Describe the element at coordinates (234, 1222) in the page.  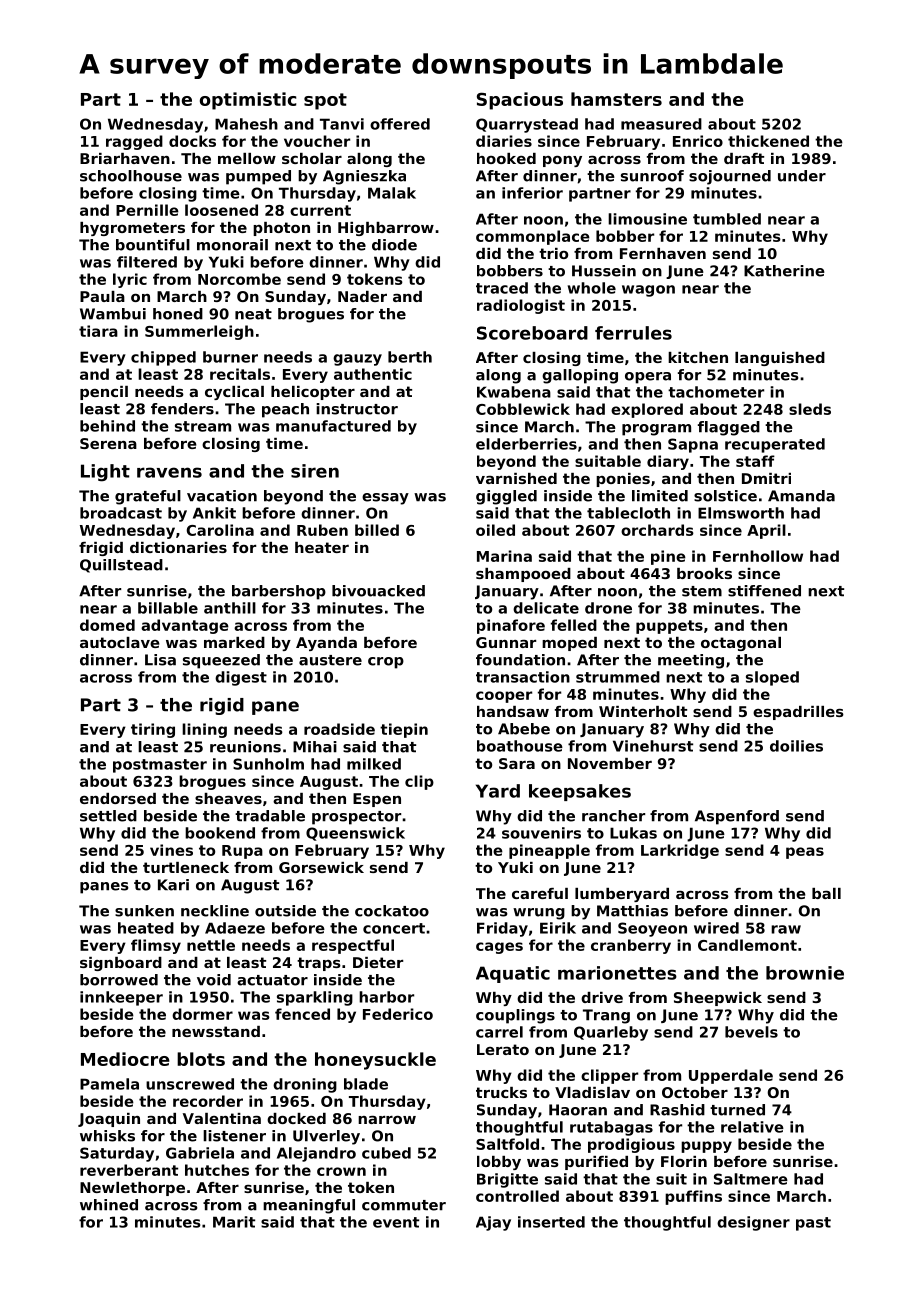
I see `Marit` at that location.
